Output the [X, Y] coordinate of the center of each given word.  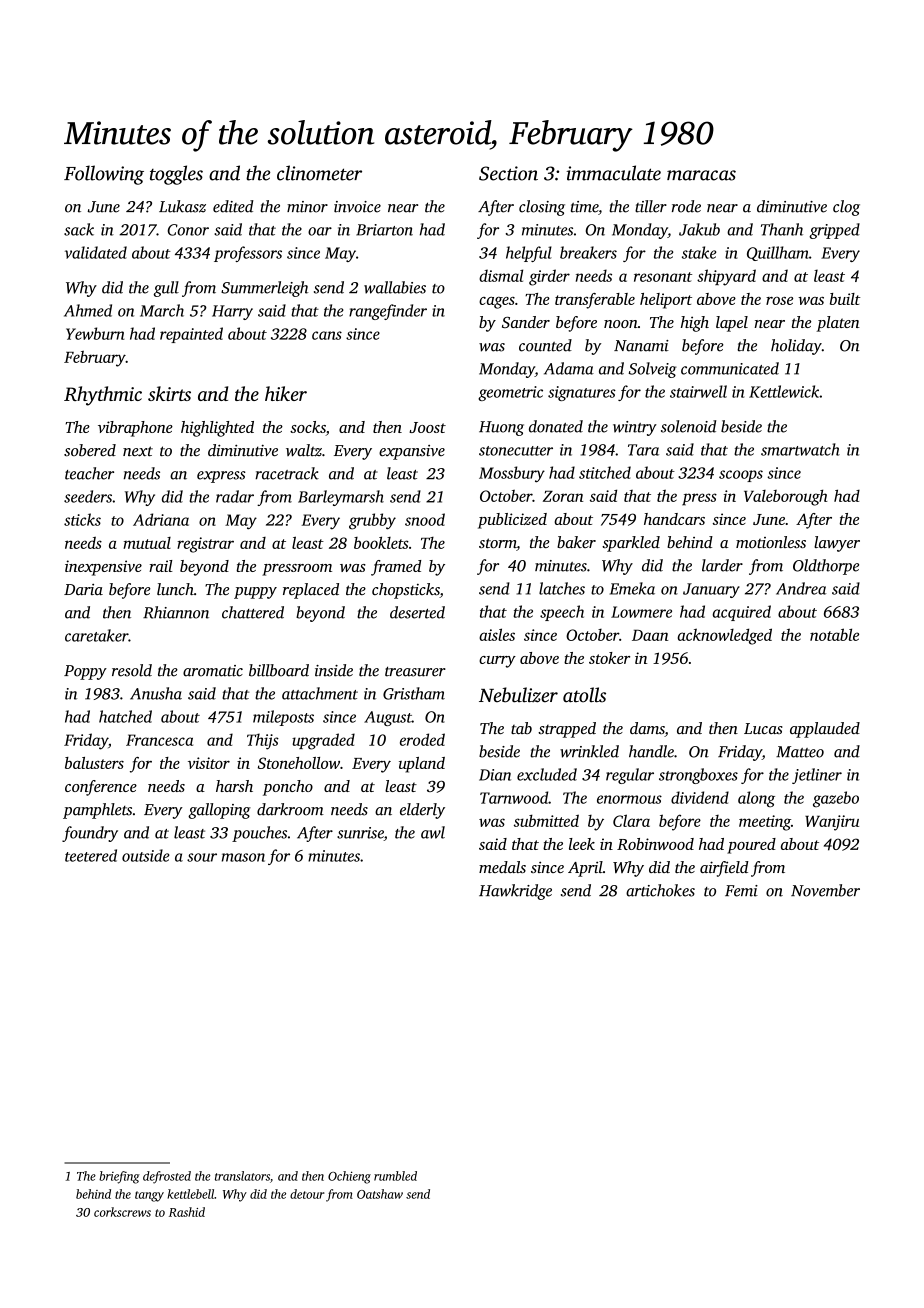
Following [104, 175]
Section [508, 173]
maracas [701, 175]
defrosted [167, 1177]
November [825, 890]
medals [502, 867]
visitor [209, 763]
